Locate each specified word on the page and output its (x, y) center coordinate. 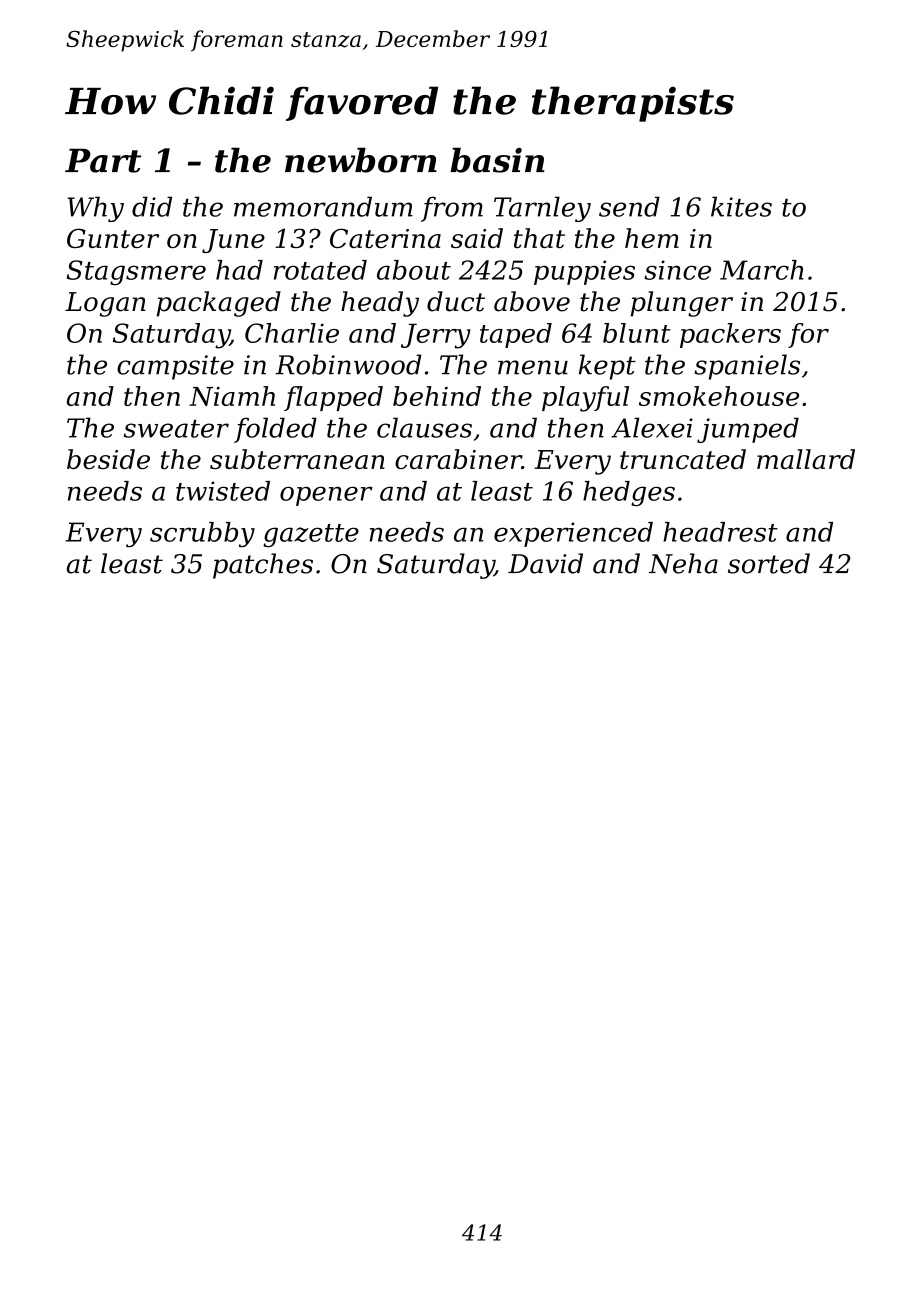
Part (103, 160)
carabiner (458, 459)
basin (497, 160)
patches (263, 566)
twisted (223, 491)
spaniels (747, 367)
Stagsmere (136, 272)
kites (741, 206)
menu (533, 367)
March (762, 270)
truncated (683, 459)
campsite (175, 367)
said (477, 238)
